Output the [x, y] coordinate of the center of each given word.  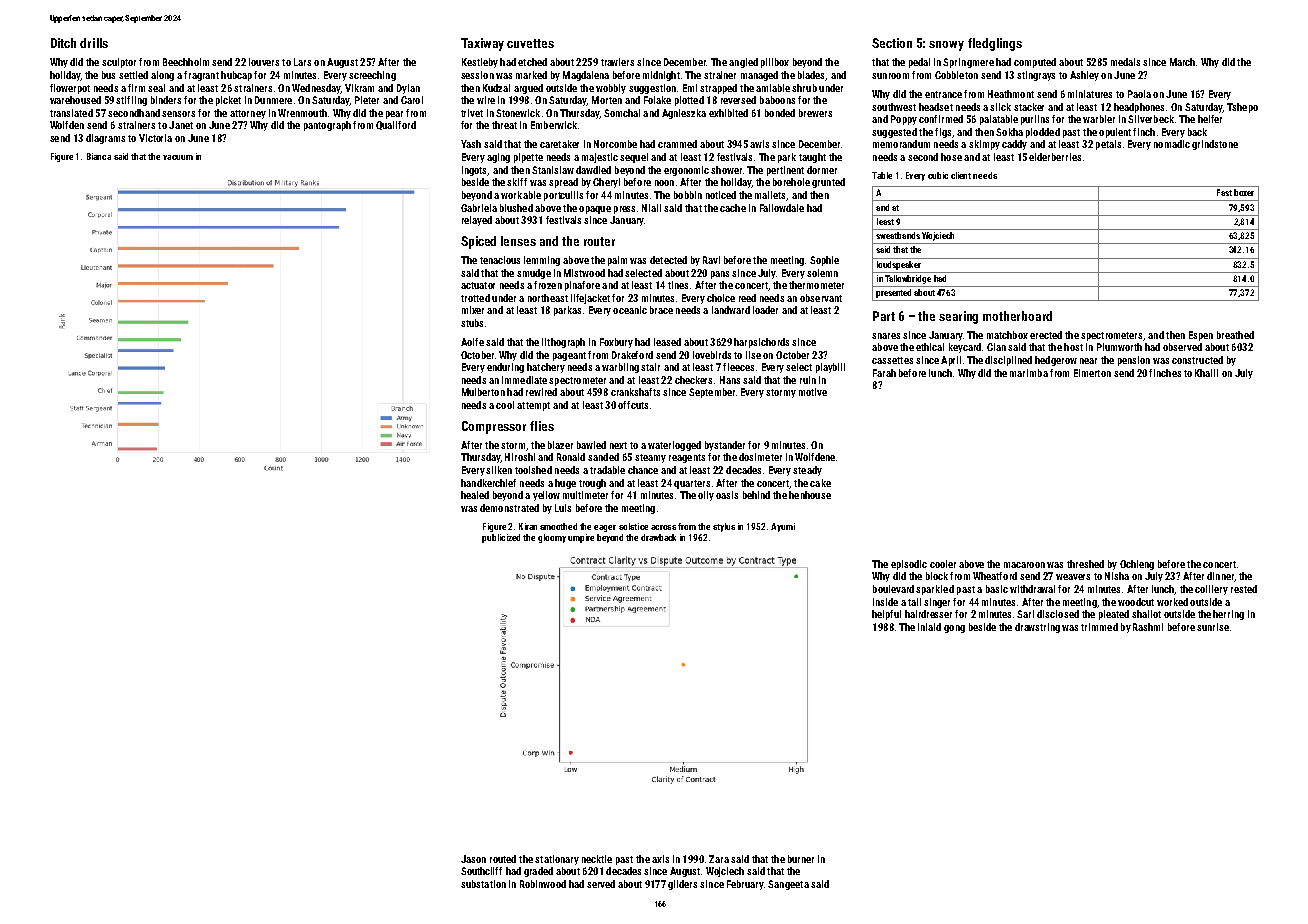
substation [483, 884]
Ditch [63, 43]
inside [885, 602]
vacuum [178, 157]
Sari [1025, 614]
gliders [682, 885]
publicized [501, 538]
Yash [471, 144]
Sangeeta [788, 885]
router [599, 241]
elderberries [1055, 157]
